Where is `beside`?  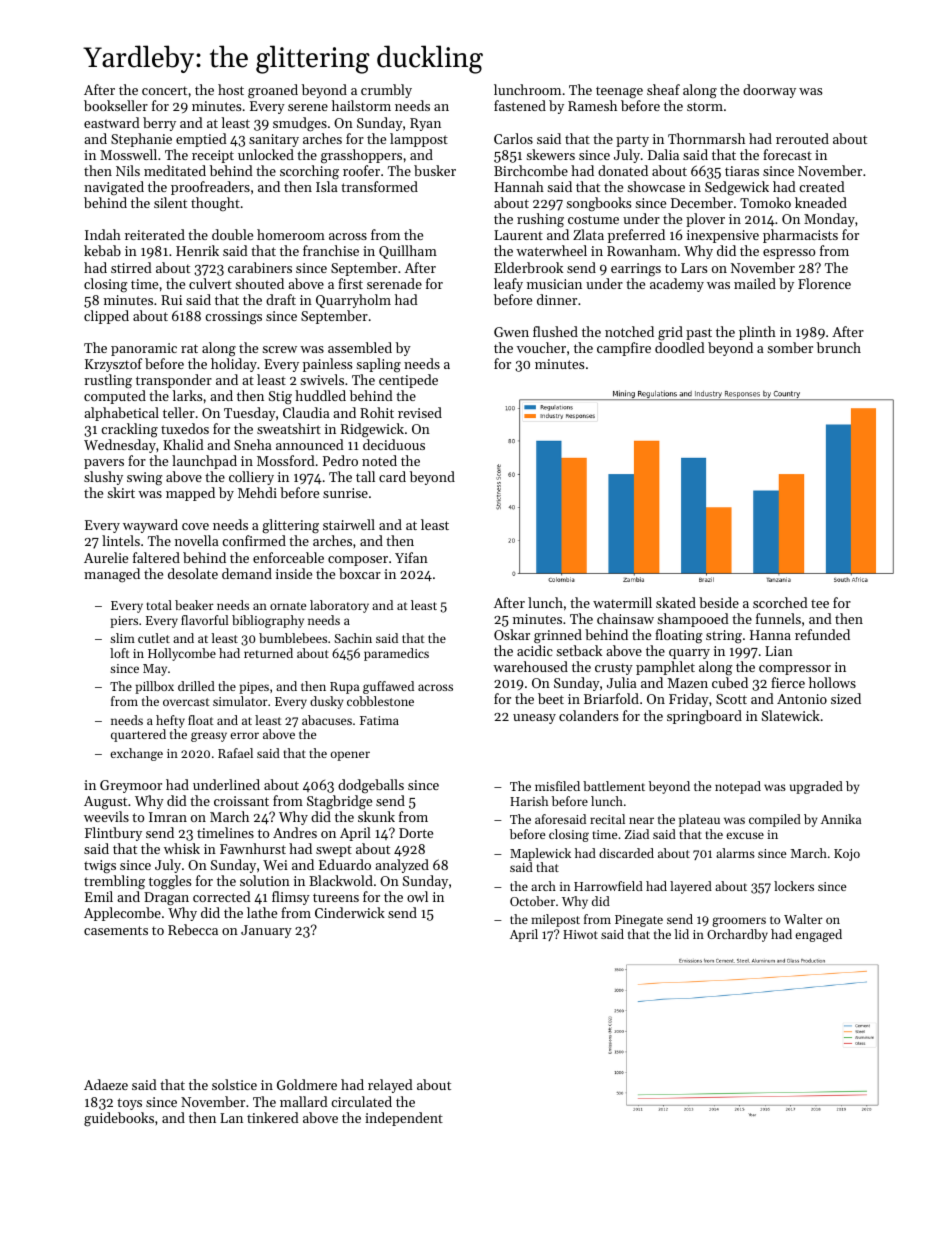
beside is located at coordinates (719, 602).
